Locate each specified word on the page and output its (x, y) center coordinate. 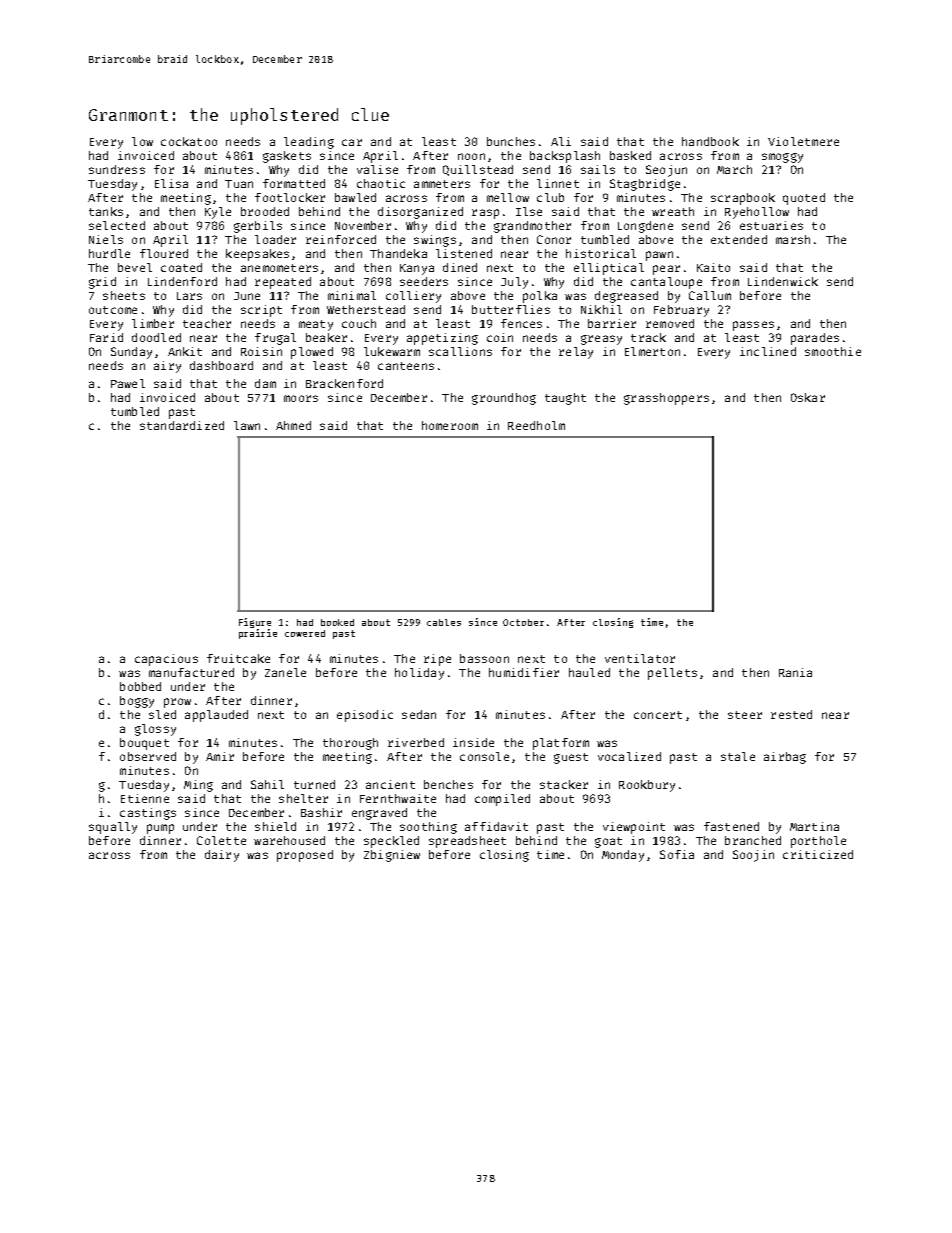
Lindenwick (783, 281)
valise (377, 169)
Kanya (417, 269)
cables (444, 622)
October (523, 622)
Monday (623, 856)
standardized (182, 425)
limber (153, 323)
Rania (795, 672)
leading (309, 143)
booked (337, 622)
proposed (305, 856)
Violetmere (803, 141)
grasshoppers (666, 399)
